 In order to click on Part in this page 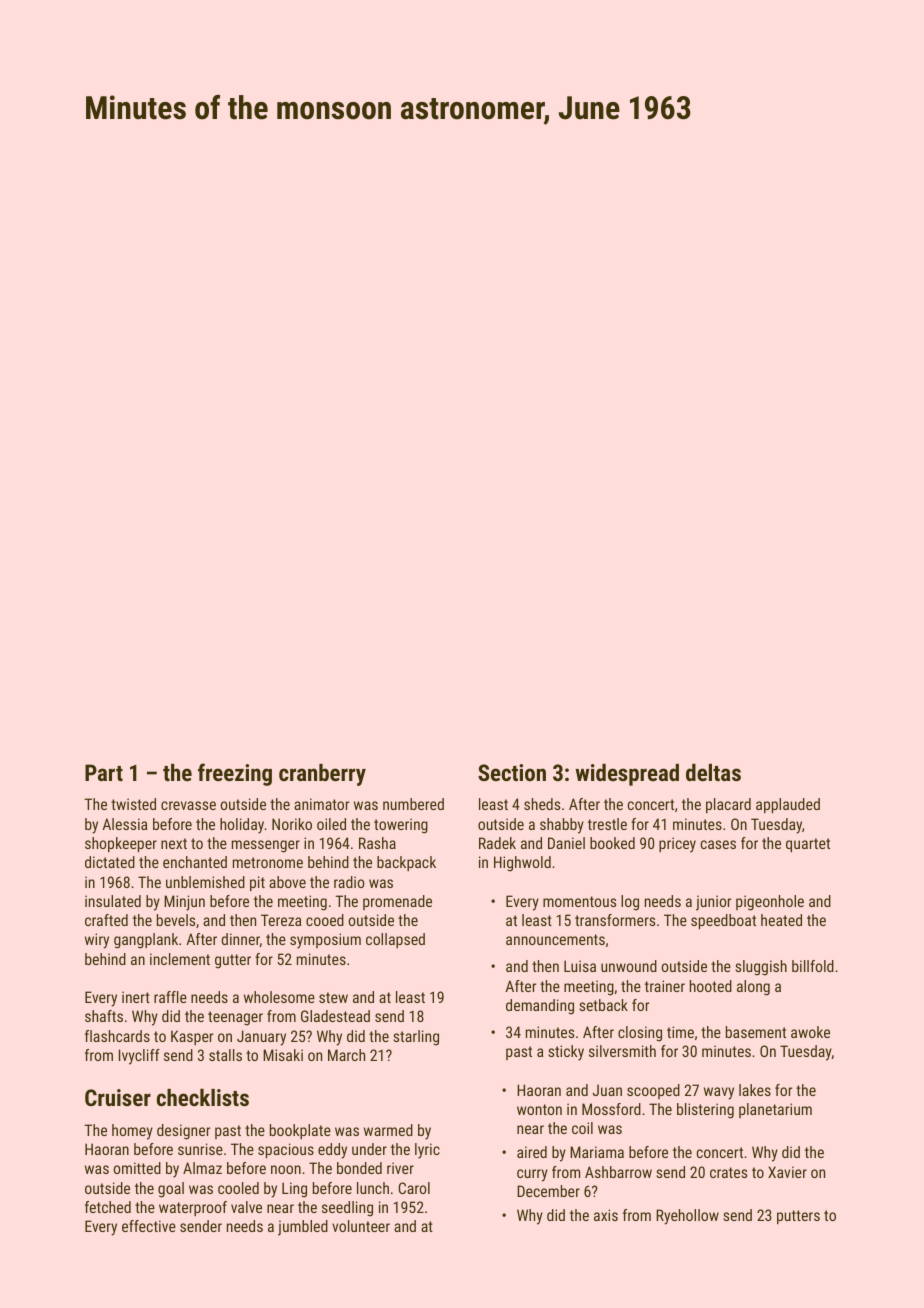, I will do `click(104, 772)`.
